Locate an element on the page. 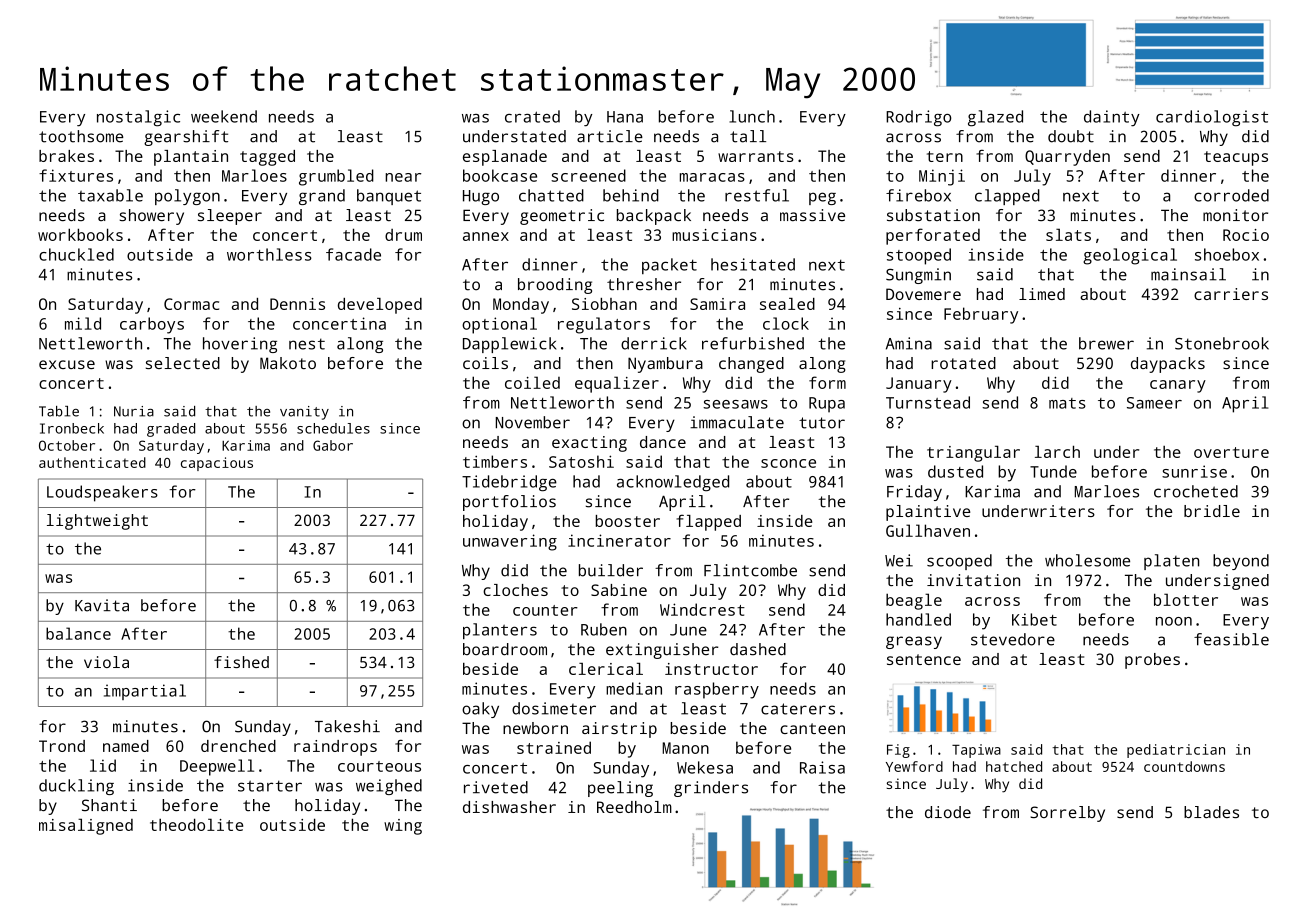 The height and width of the page is (924, 1308). unwavering is located at coordinates (510, 542).
